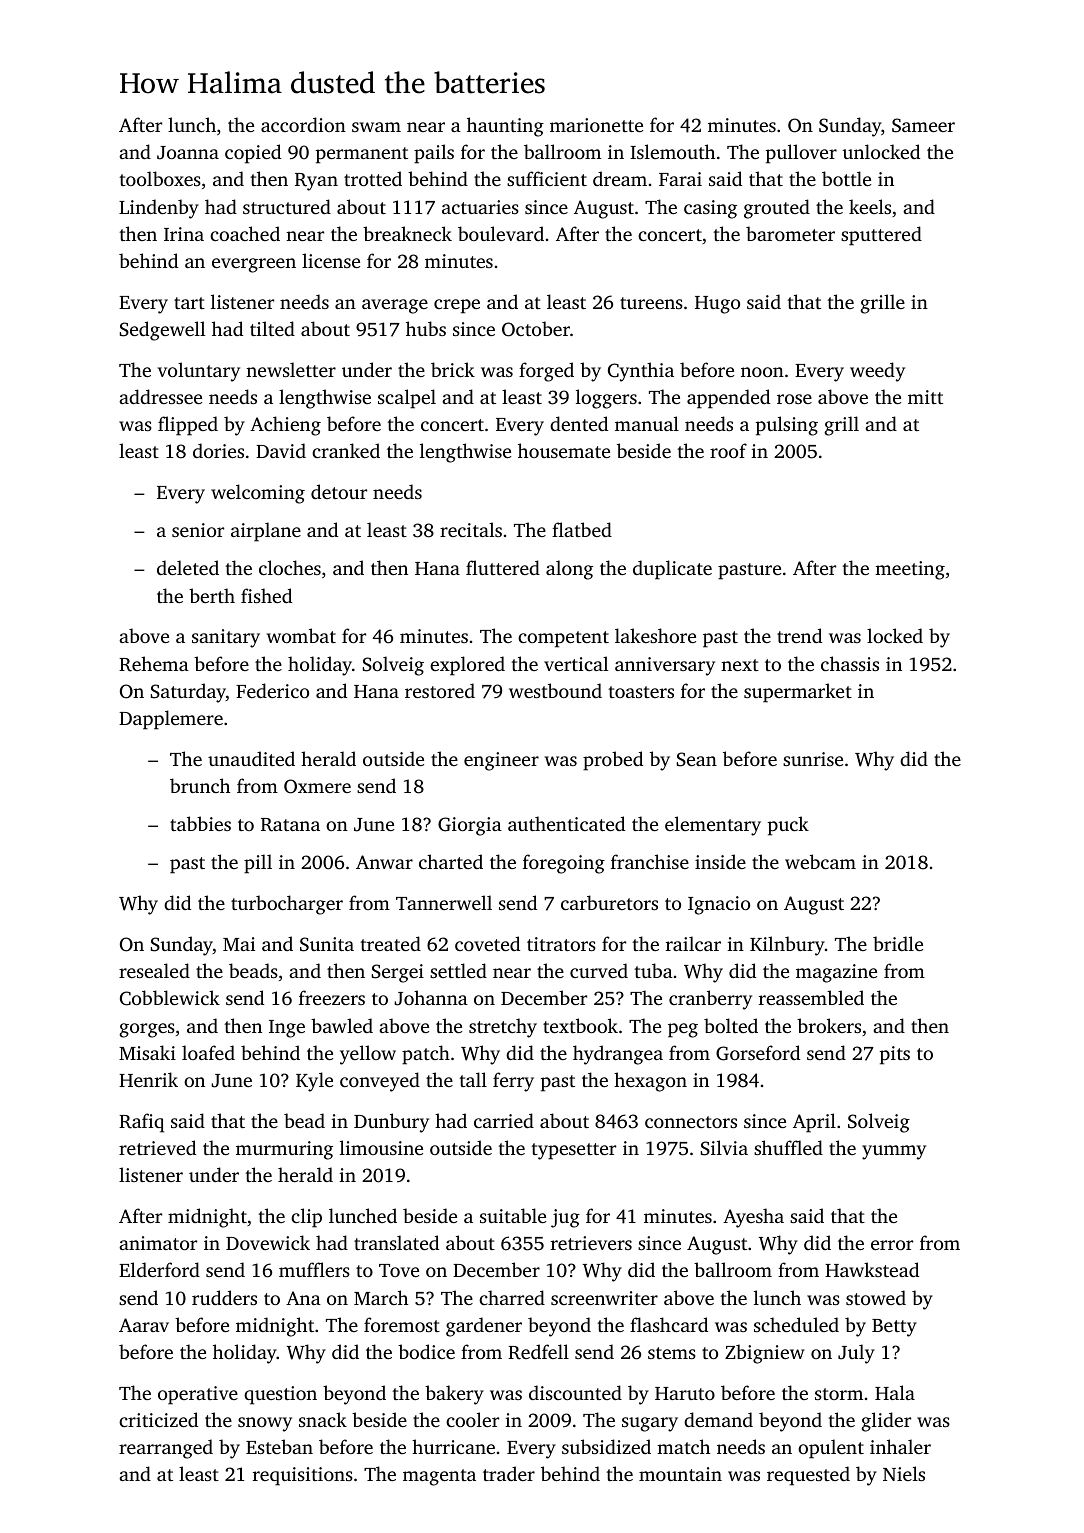 This page has width=1084, height=1533. Describe the element at coordinates (272, 690) in the page. I see `Federico` at that location.
